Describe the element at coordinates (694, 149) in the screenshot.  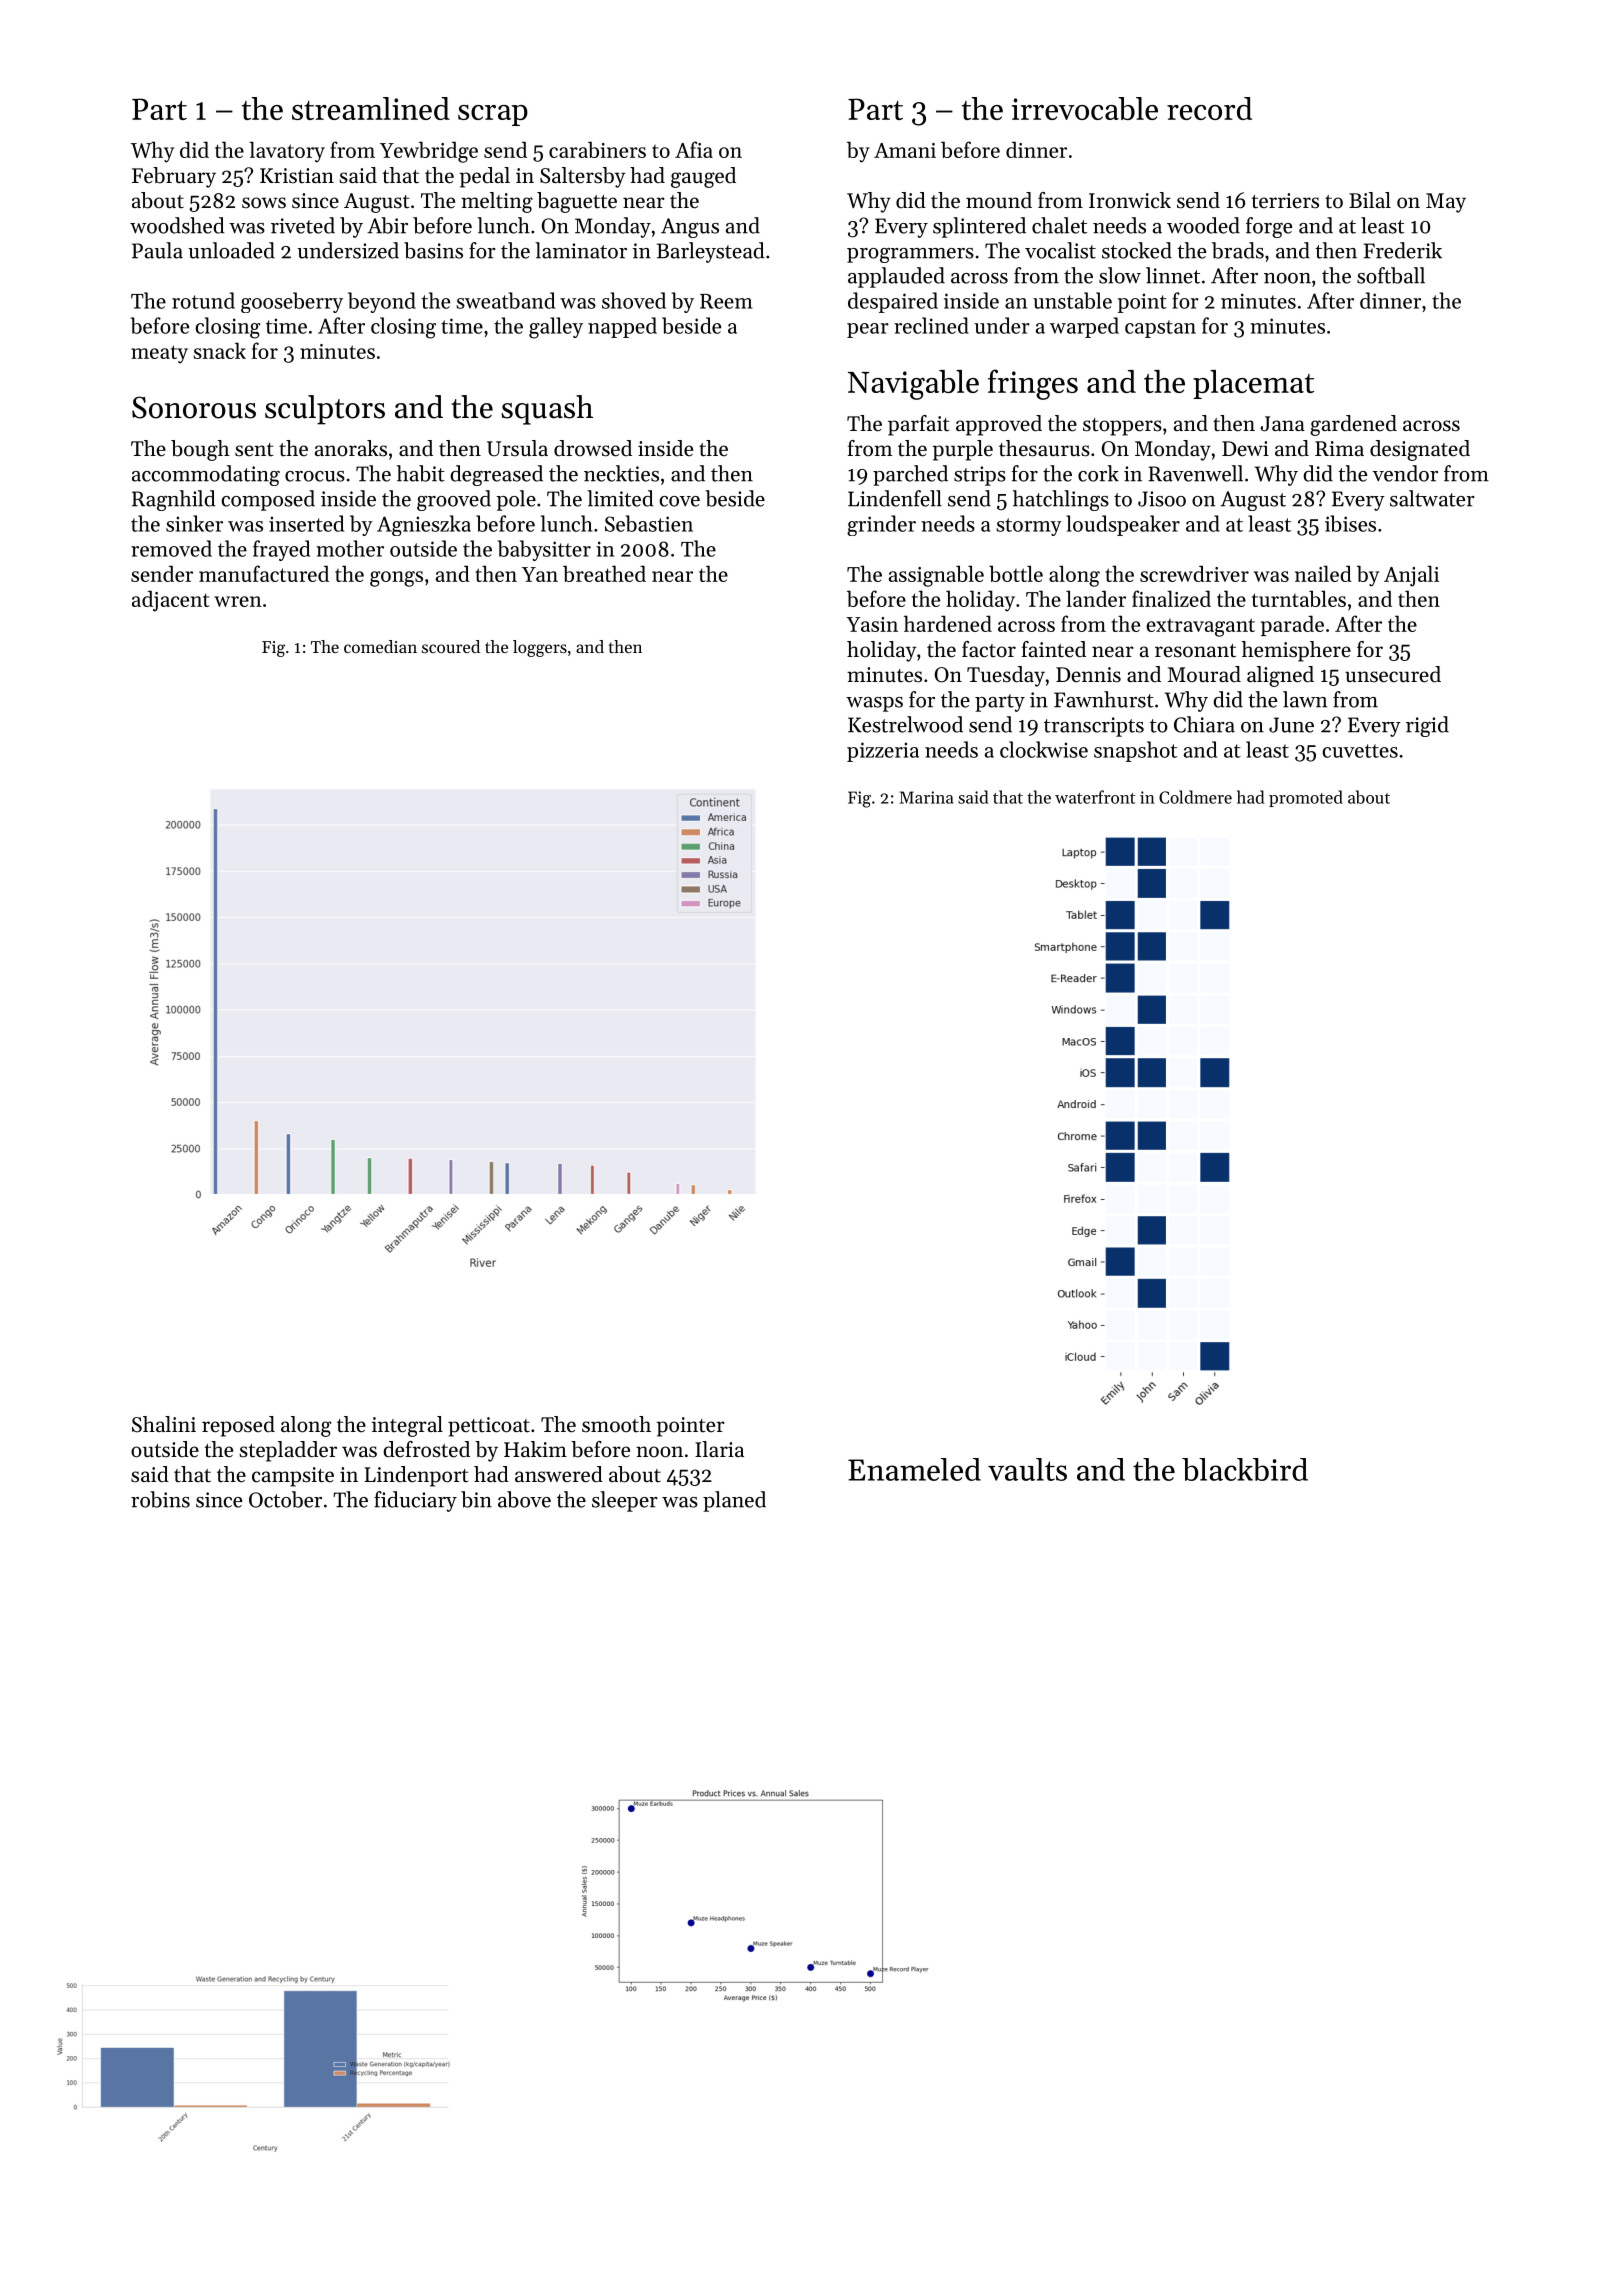
I see `Afia` at that location.
